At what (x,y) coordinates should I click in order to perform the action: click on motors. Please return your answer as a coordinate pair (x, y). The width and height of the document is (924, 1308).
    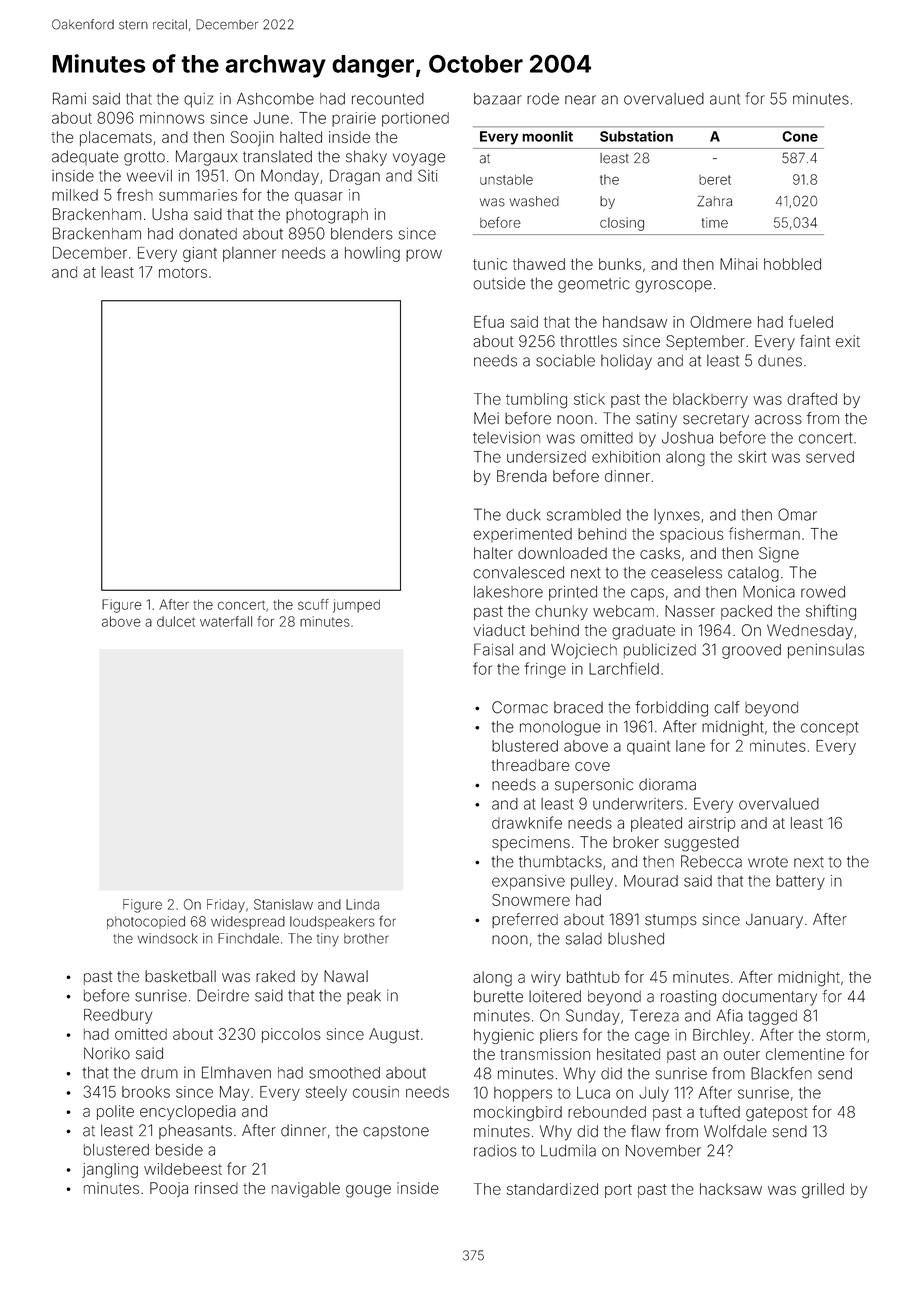
    Looking at the image, I should click on (183, 272).
